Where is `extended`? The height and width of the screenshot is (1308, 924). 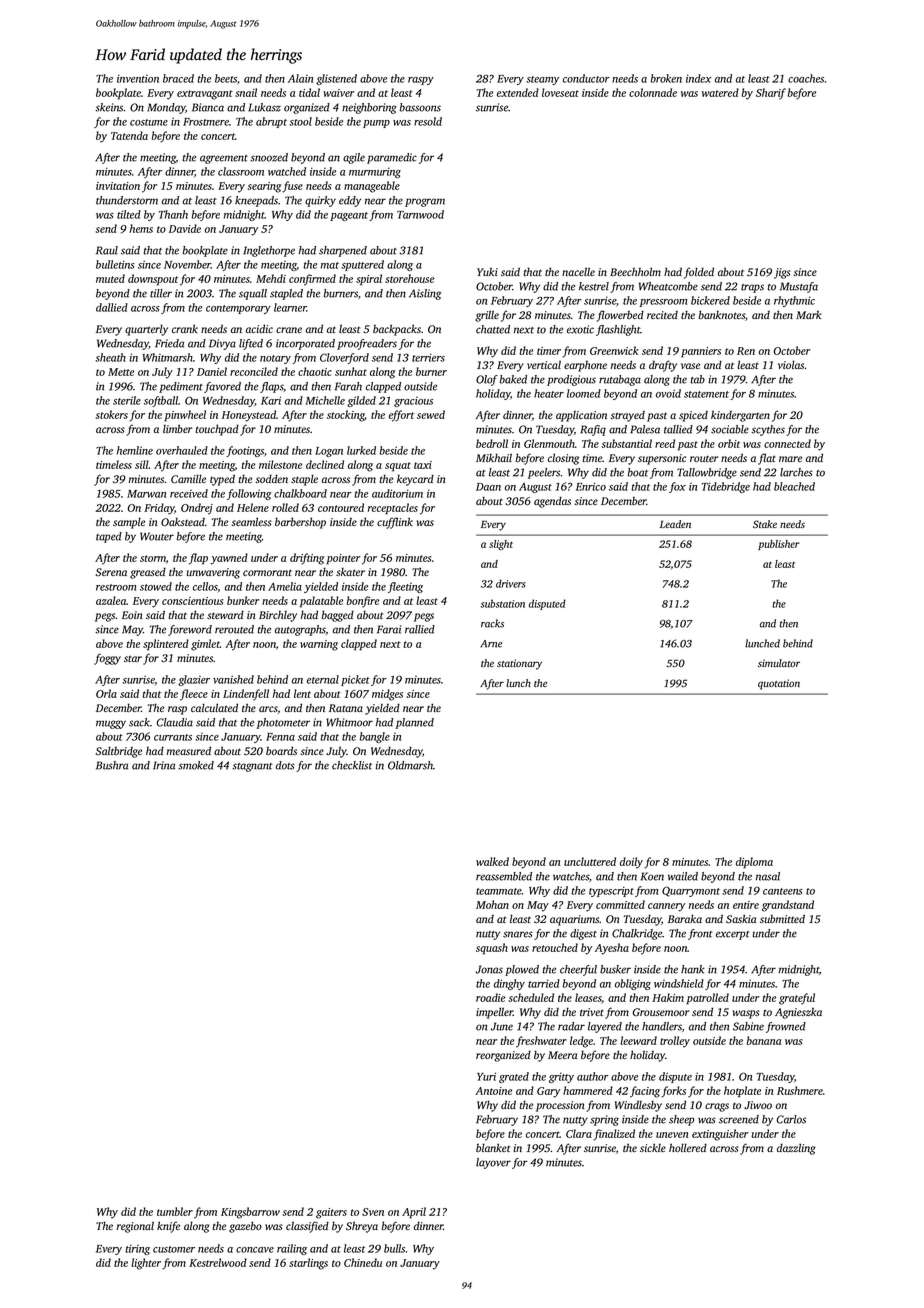 extended is located at coordinates (518, 92).
